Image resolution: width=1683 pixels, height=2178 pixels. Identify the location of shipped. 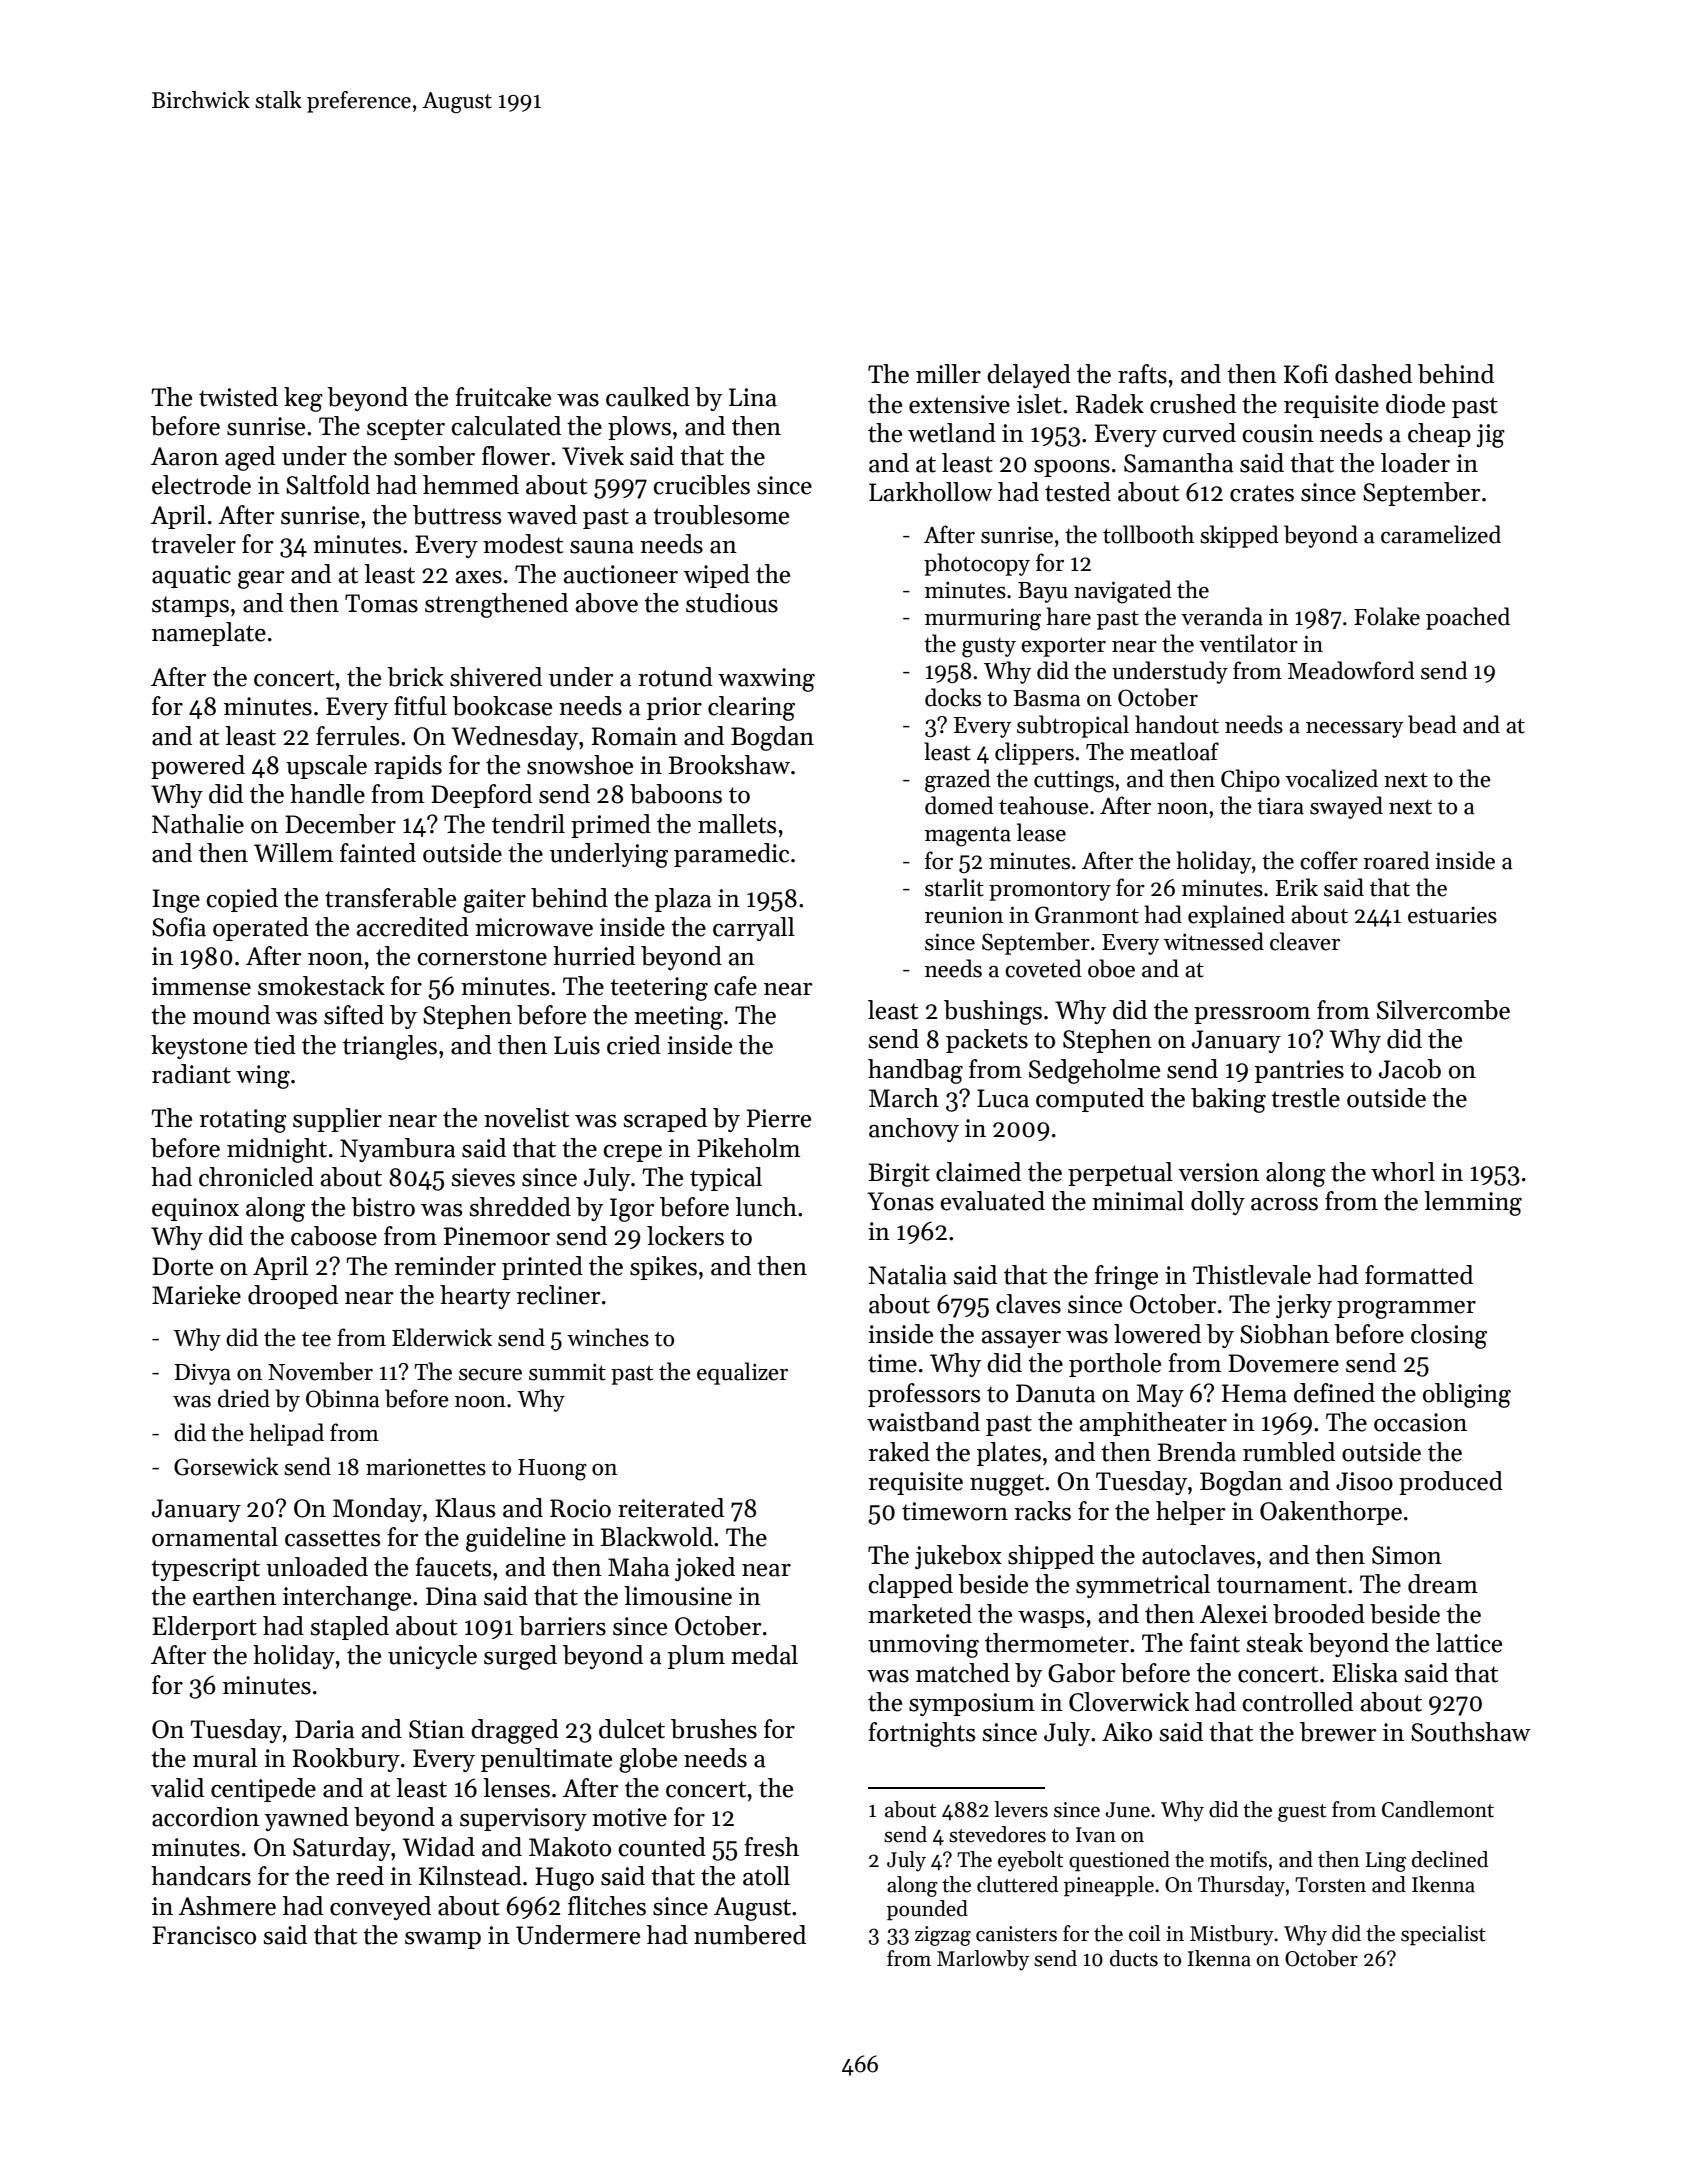
(1051, 1557).
